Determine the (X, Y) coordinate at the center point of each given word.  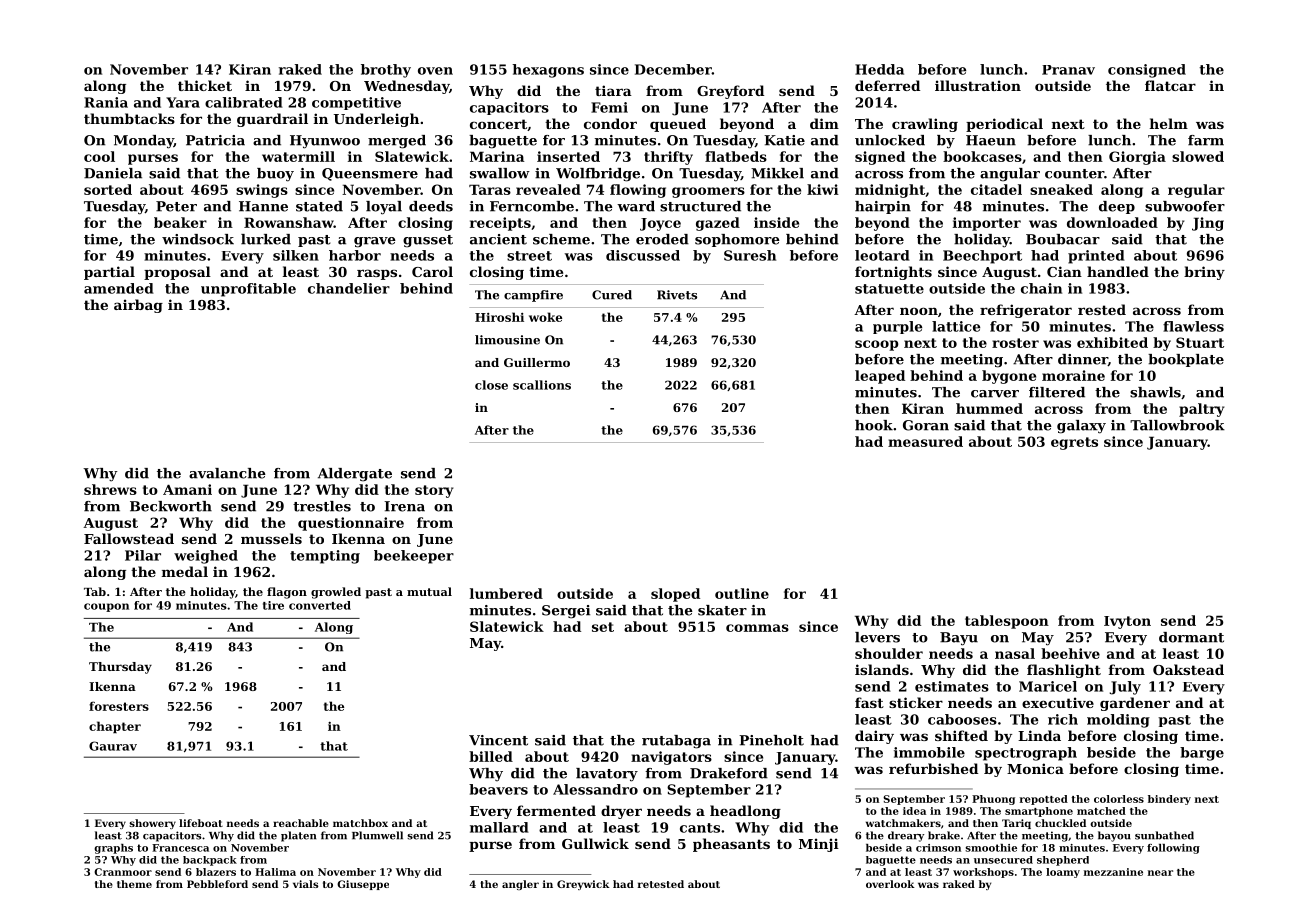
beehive (1070, 653)
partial (109, 273)
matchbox (360, 823)
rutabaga (676, 742)
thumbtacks (129, 118)
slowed (1198, 156)
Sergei (566, 612)
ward (636, 206)
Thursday (120, 668)
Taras (490, 189)
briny (1204, 273)
